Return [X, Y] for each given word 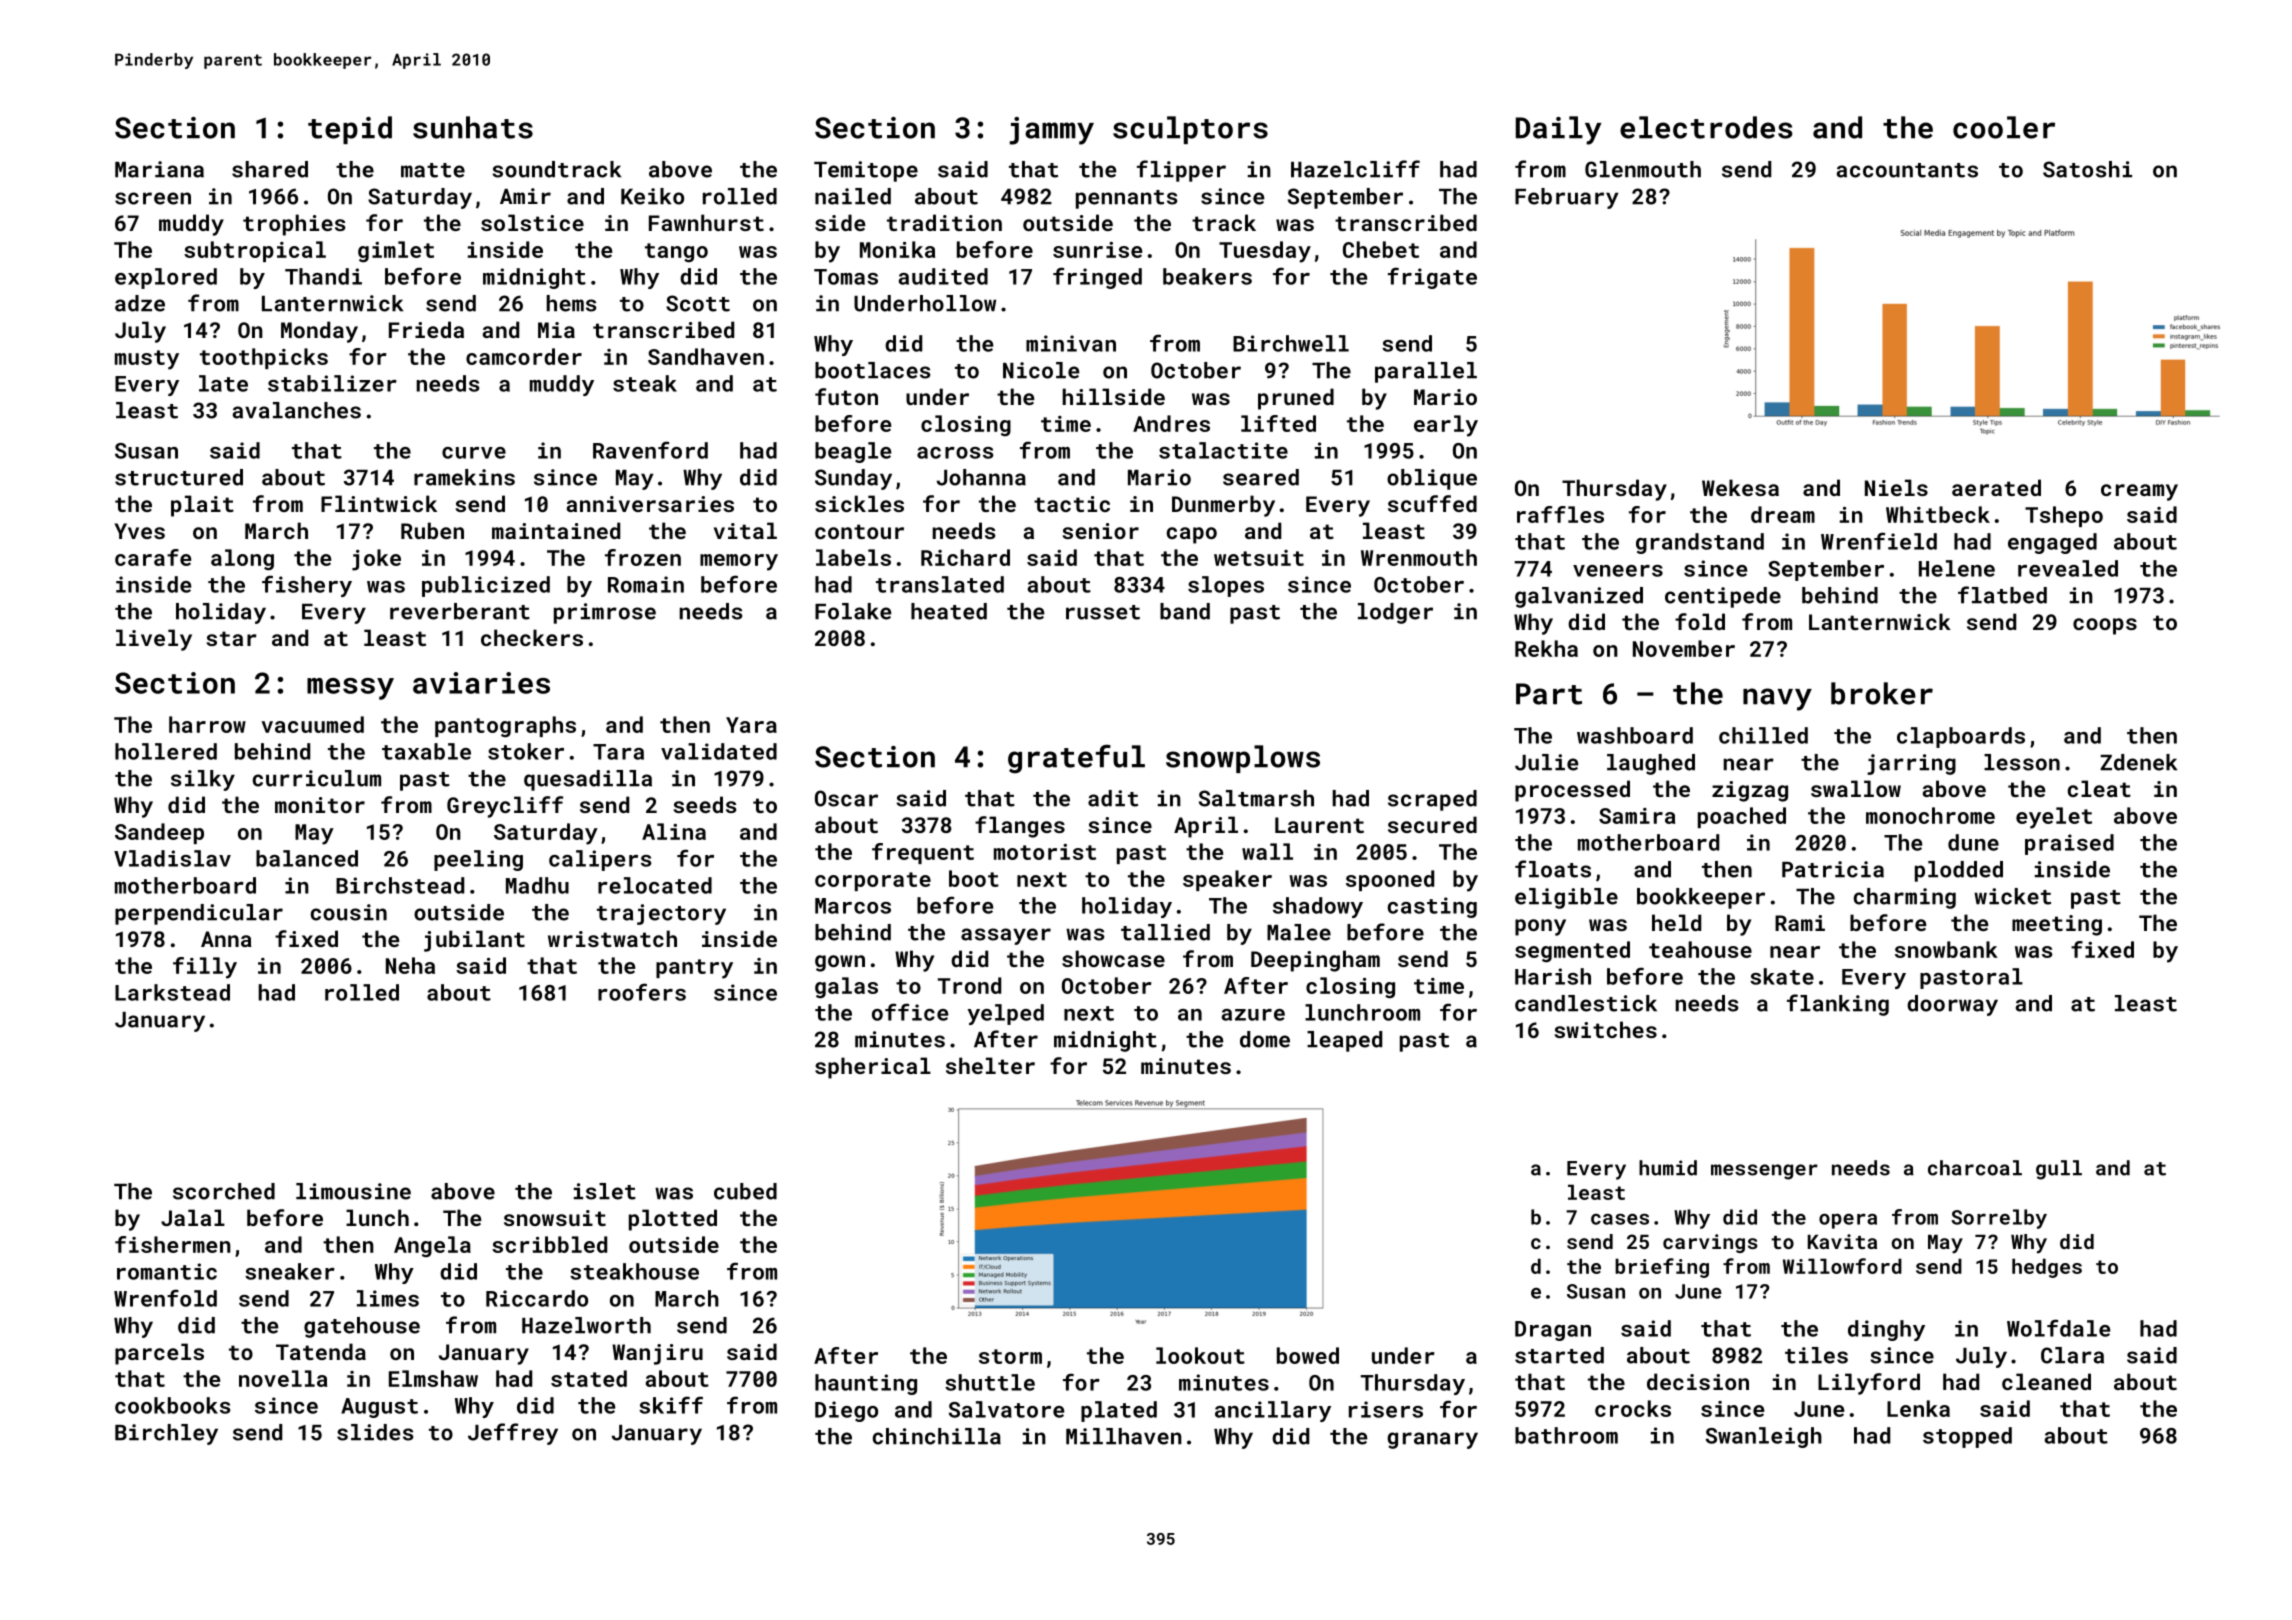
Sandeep [159, 833]
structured [179, 477]
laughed [1651, 764]
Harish [1553, 976]
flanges [1020, 827]
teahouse [1700, 949]
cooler [2004, 127]
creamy [2139, 492]
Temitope [866, 171]
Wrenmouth [1419, 557]
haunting [866, 1384]
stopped [1967, 1437]
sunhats [473, 127]
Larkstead [172, 992]
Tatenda [321, 1351]
